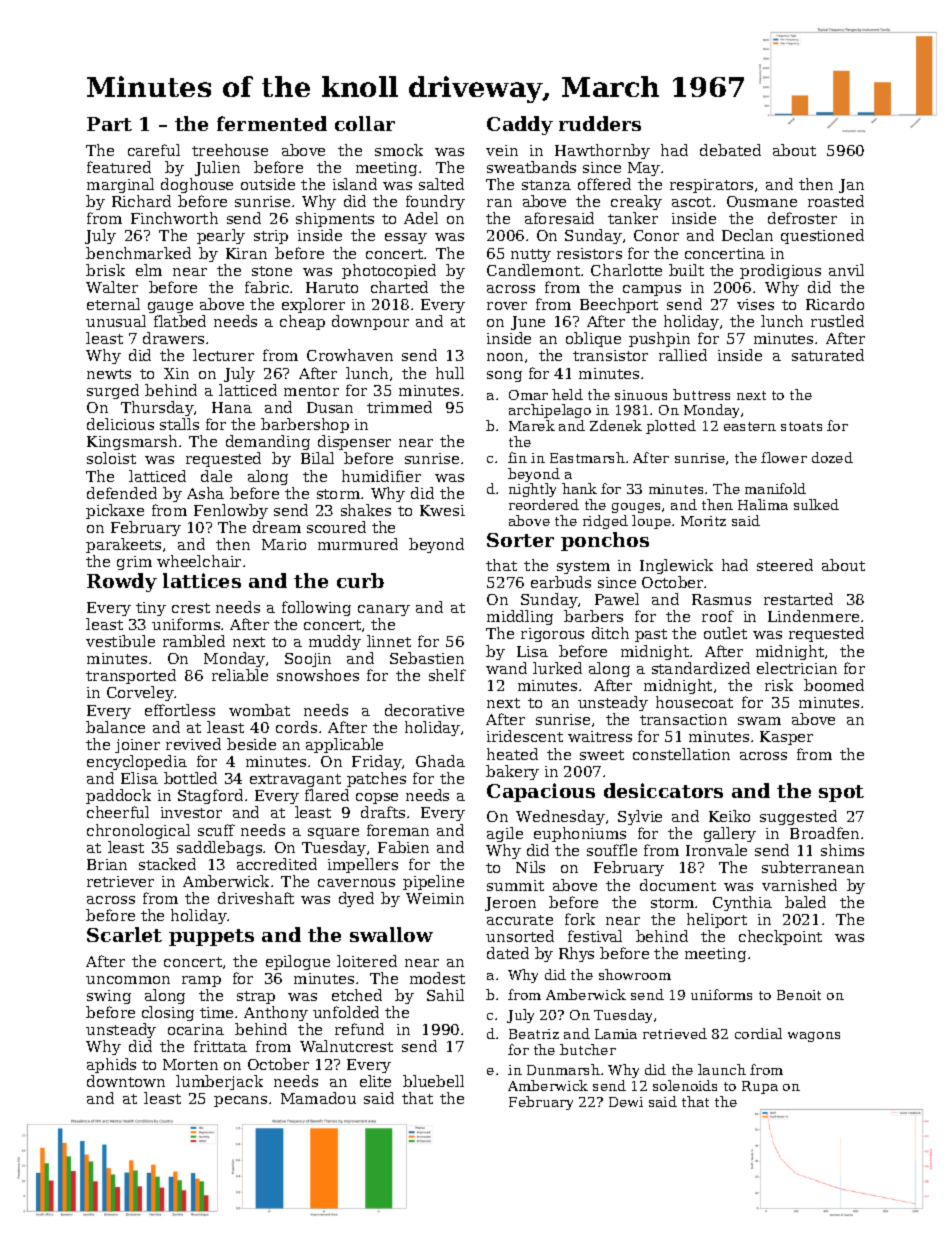 The image size is (952, 1233). What do you see at coordinates (318, 1098) in the screenshot?
I see `Mamadou` at bounding box center [318, 1098].
